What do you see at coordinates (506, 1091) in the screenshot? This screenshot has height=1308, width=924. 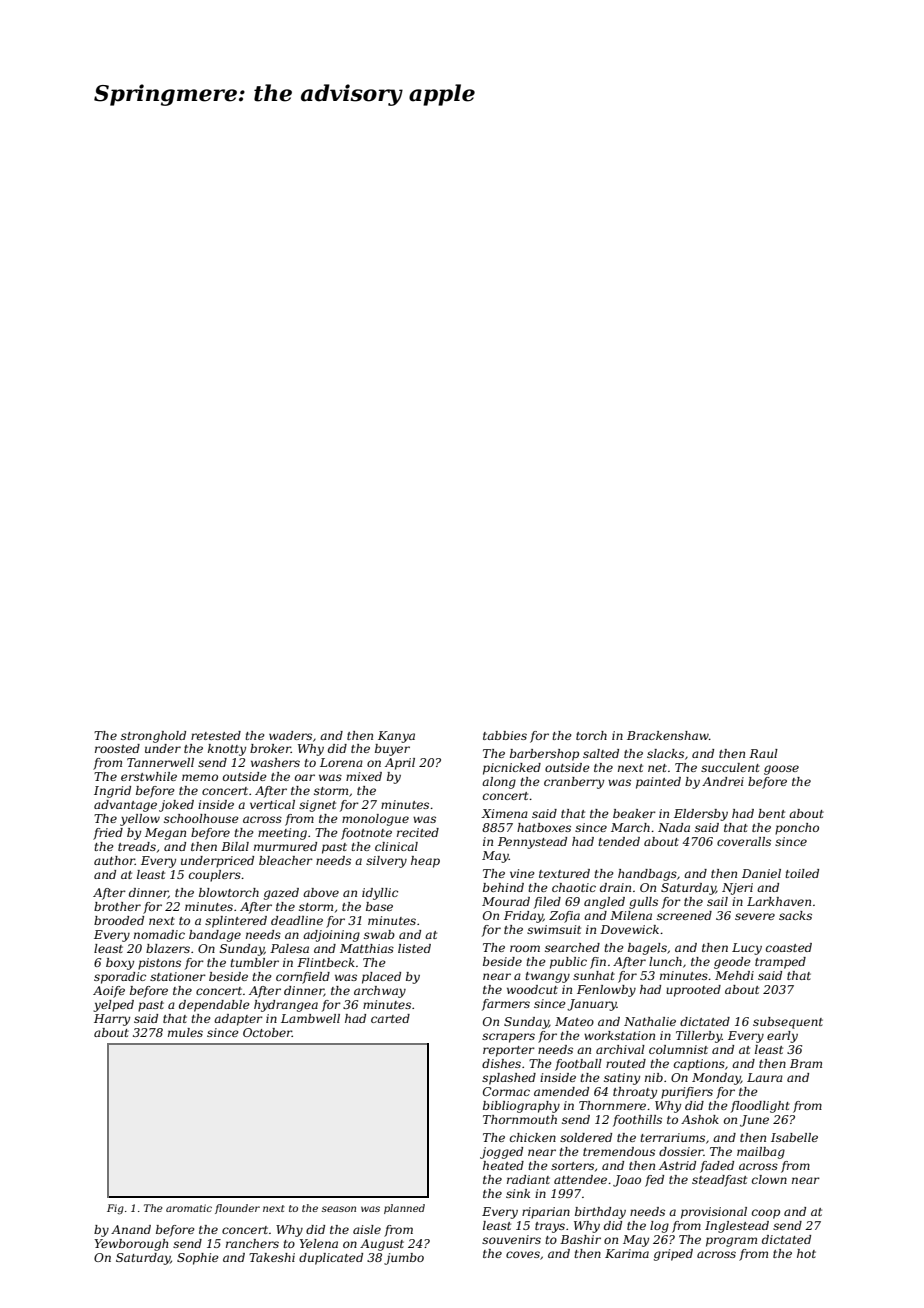 I see `Cormac` at bounding box center [506, 1091].
